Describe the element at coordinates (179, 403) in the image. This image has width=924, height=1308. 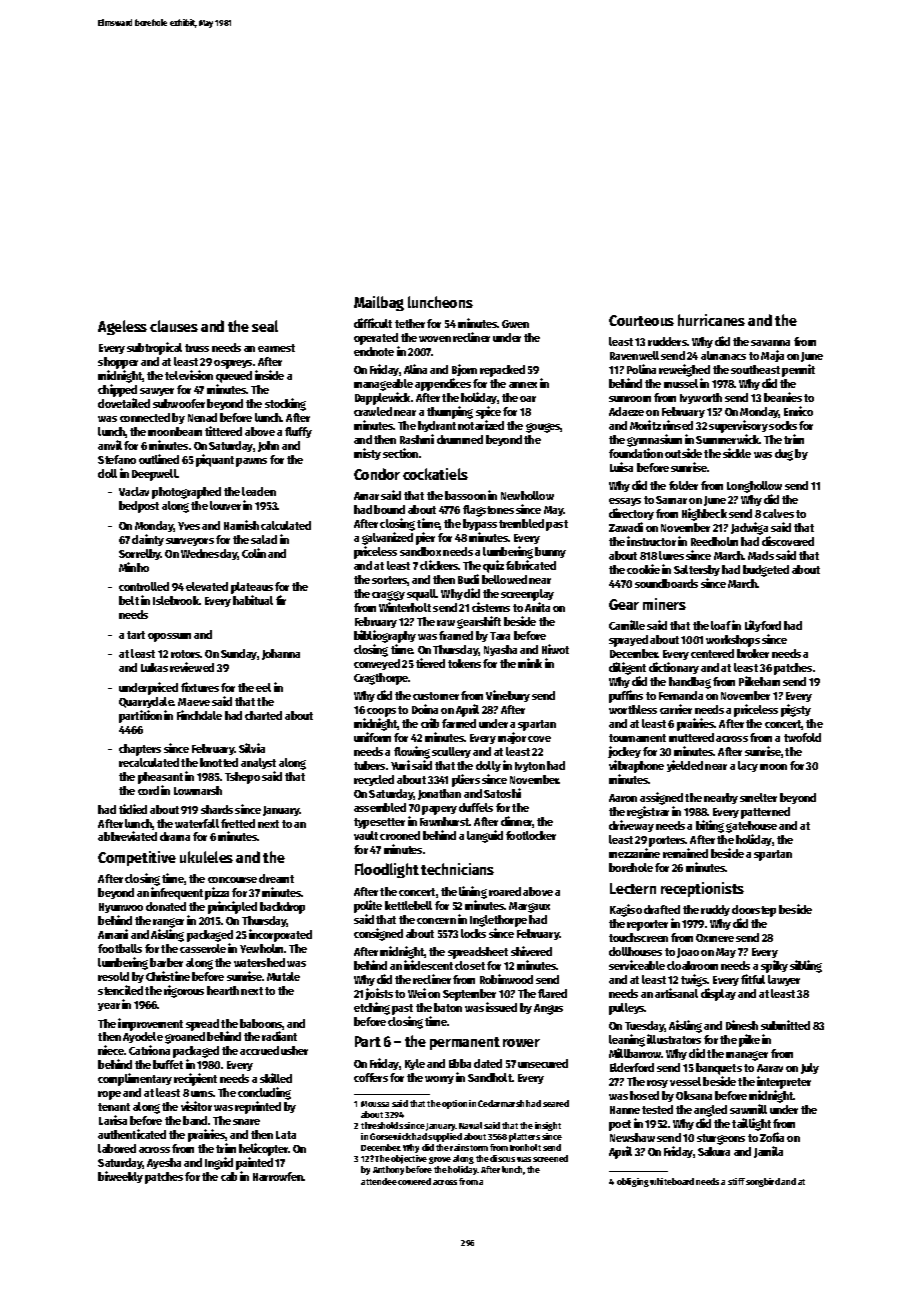
I see `subwoofer` at that location.
